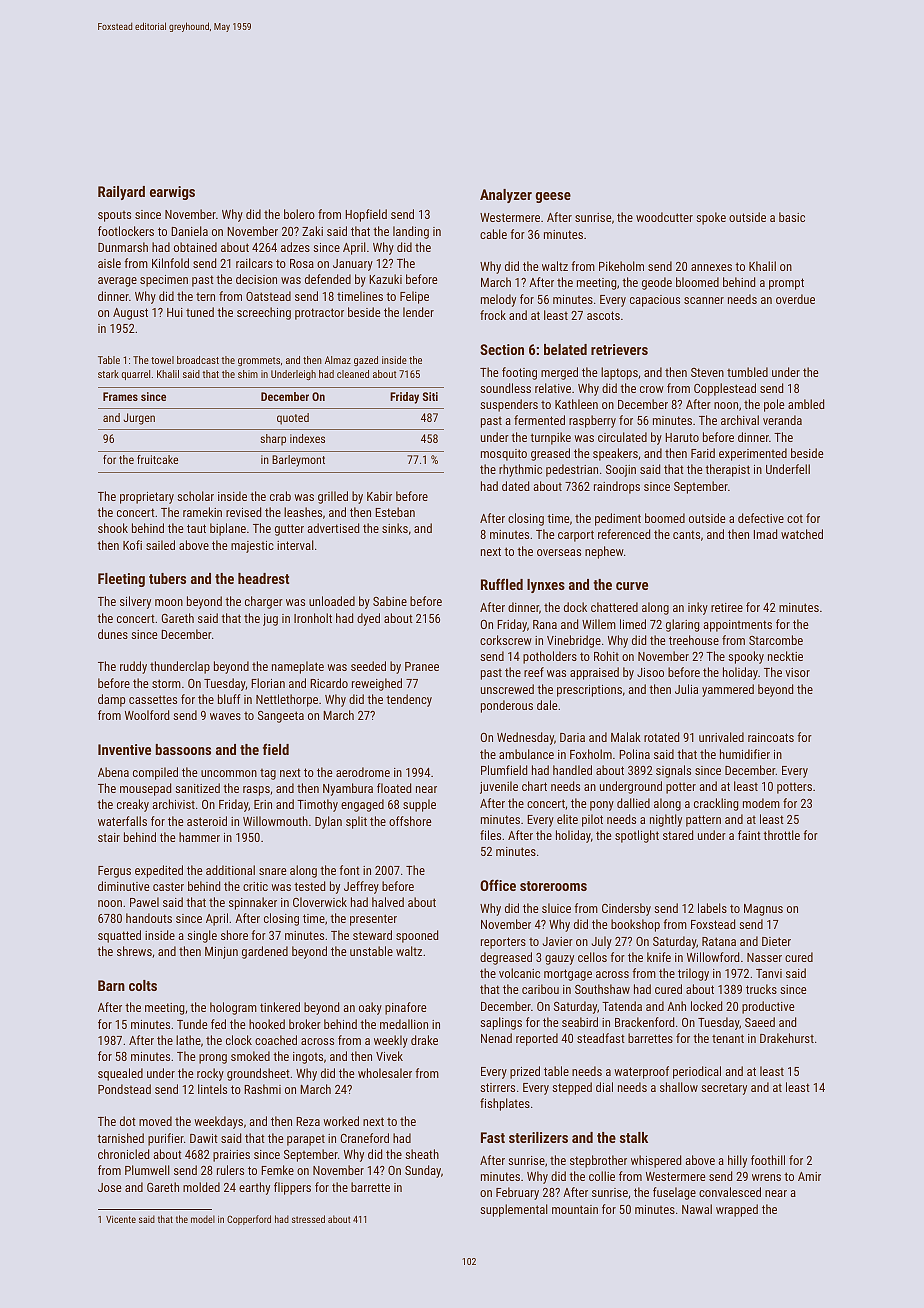 The width and height of the screenshot is (924, 1308). What do you see at coordinates (189, 231) in the screenshot?
I see `Daniela` at bounding box center [189, 231].
